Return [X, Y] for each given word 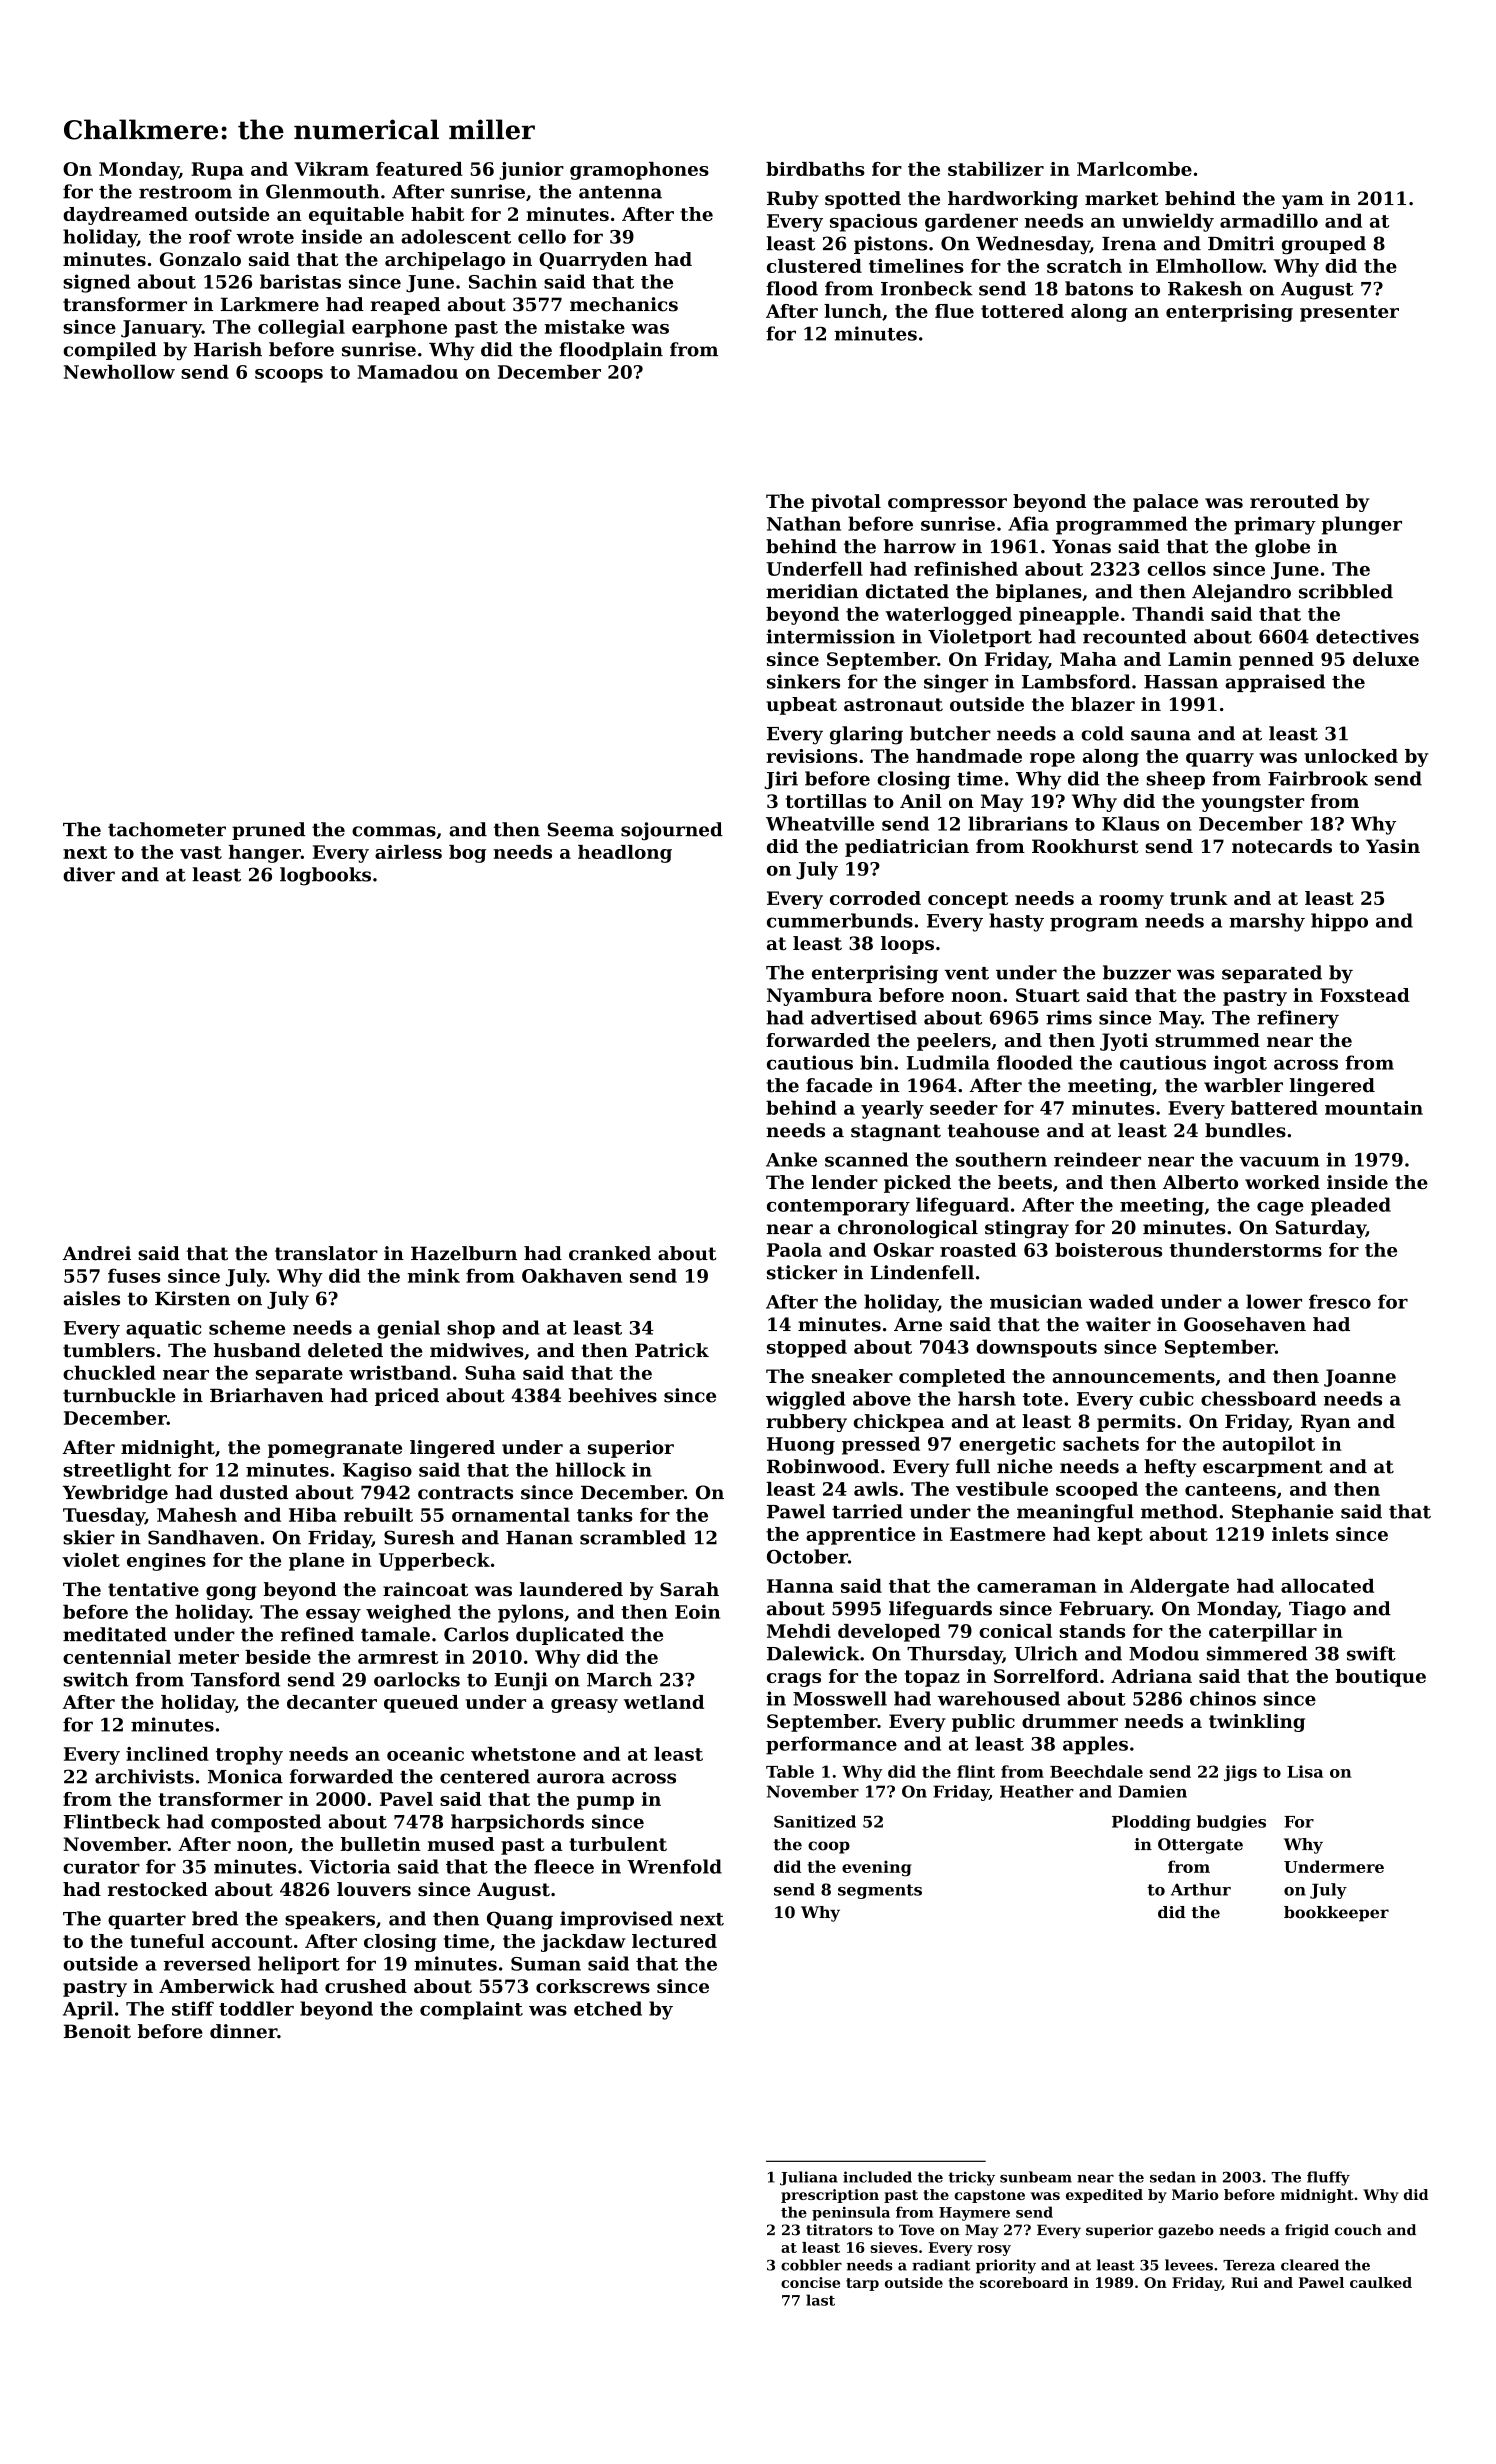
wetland [664, 1702]
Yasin [1393, 846]
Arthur [1201, 1889]
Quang [520, 1920]
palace [1165, 503]
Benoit [97, 2031]
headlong [625, 854]
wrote [265, 237]
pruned [268, 831]
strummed [1207, 1040]
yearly [892, 1109]
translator [326, 1253]
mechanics [624, 304]
